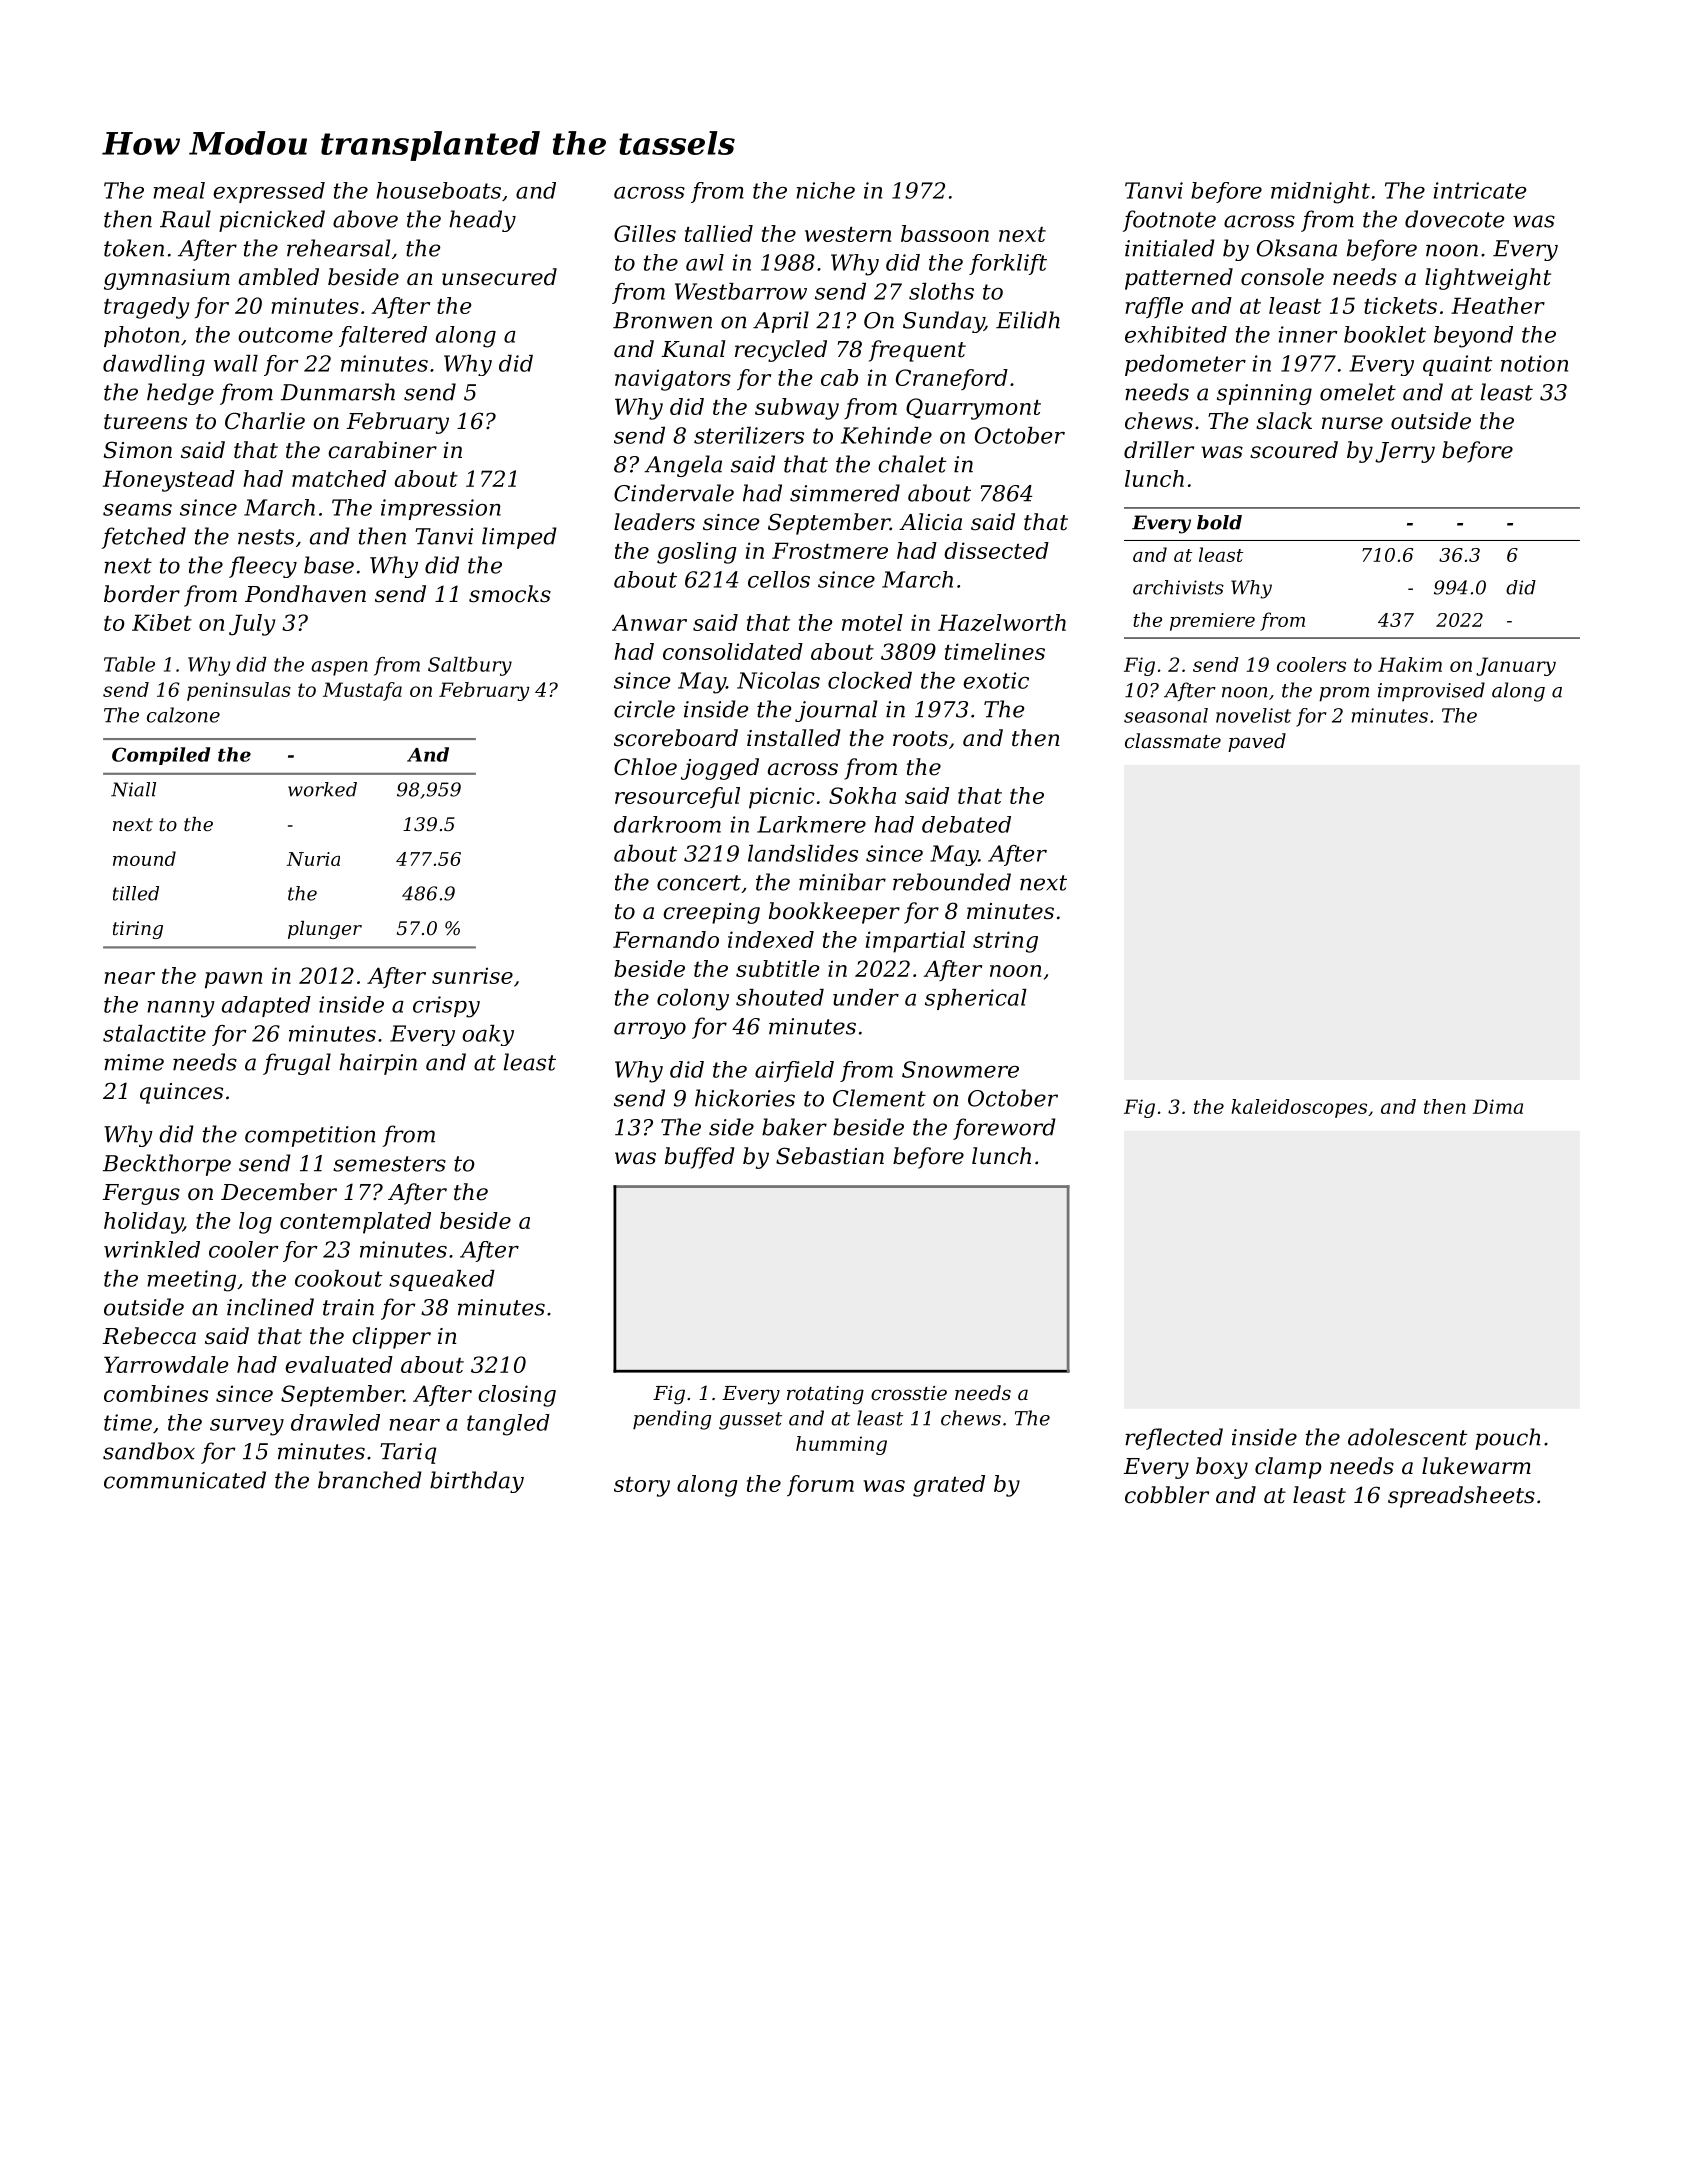 This screenshot has width=1683, height=2178. I want to click on niche, so click(825, 190).
